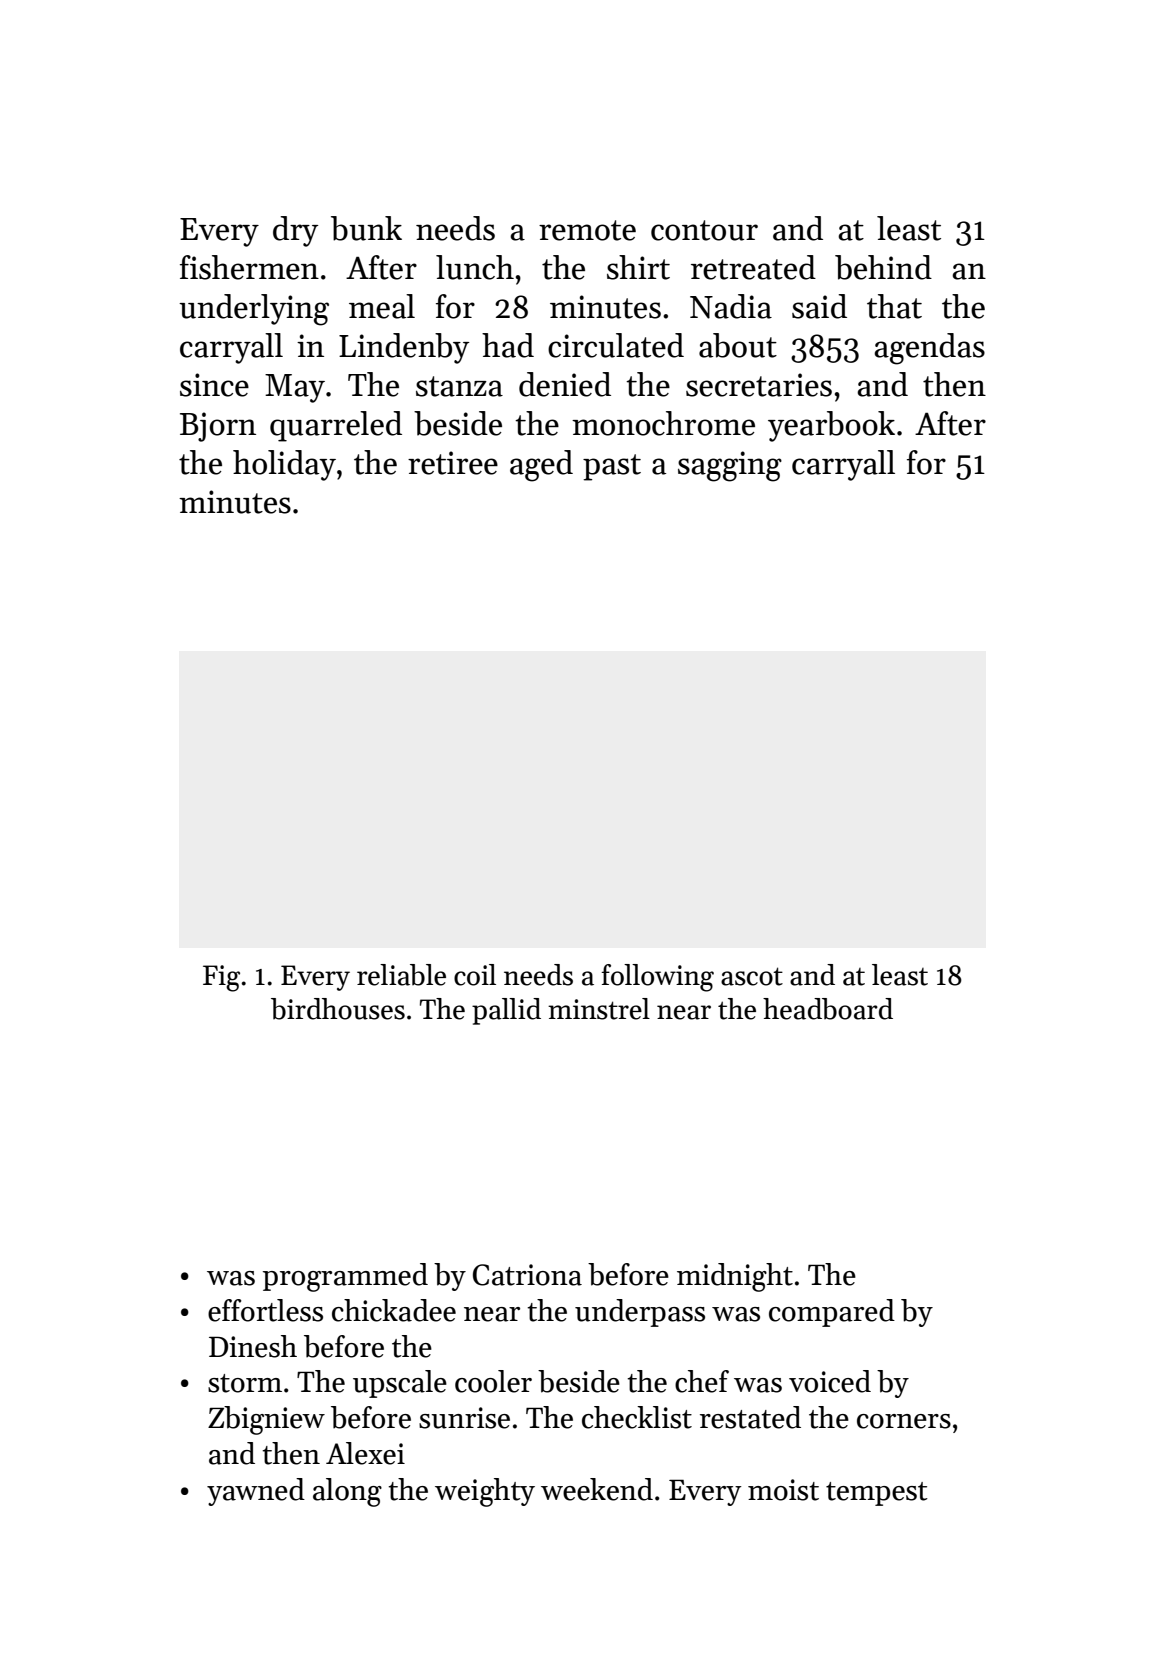 This screenshot has width=1165, height=1654. I want to click on Bjorn, so click(218, 427).
